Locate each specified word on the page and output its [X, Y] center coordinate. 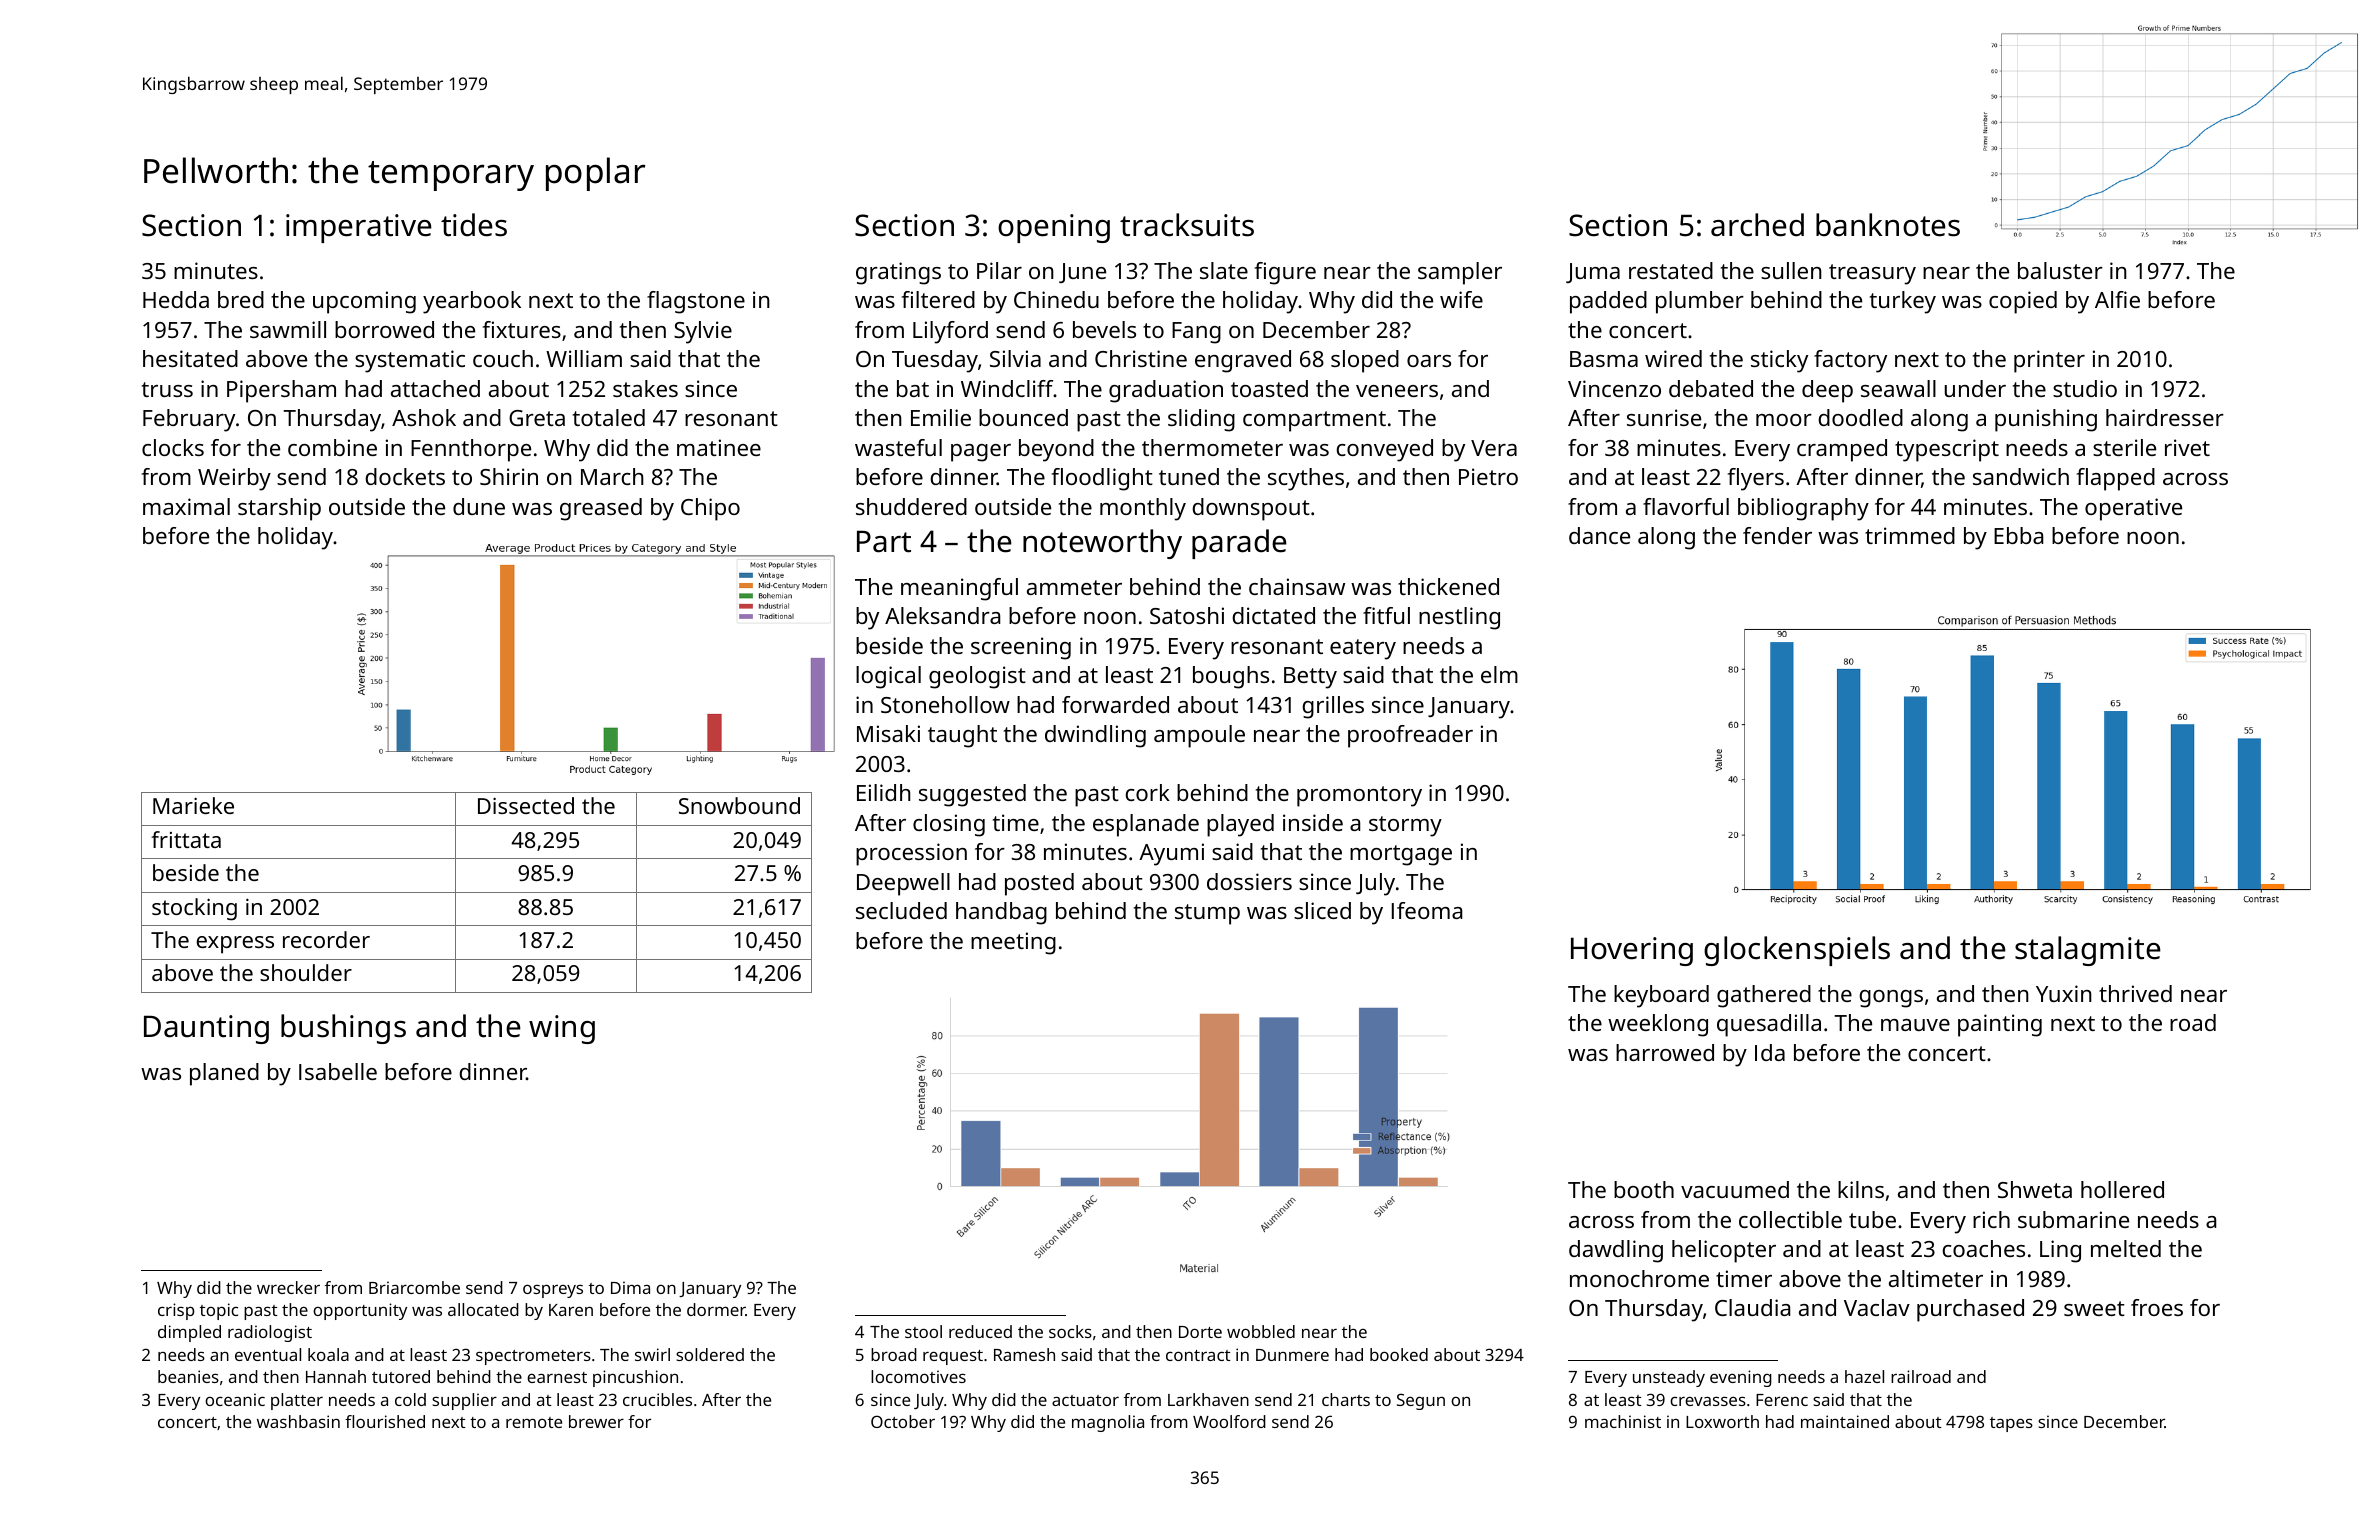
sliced [1322, 910]
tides [474, 225]
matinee [719, 447]
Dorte [1200, 1332]
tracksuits [1187, 225]
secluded [901, 910]
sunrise [1664, 417]
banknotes [1888, 225]
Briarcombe [414, 1287]
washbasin [298, 1421]
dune [479, 506]
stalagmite [2088, 951]
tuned [1189, 476]
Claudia [1752, 1307]
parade [1239, 544]
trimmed [1910, 535]
